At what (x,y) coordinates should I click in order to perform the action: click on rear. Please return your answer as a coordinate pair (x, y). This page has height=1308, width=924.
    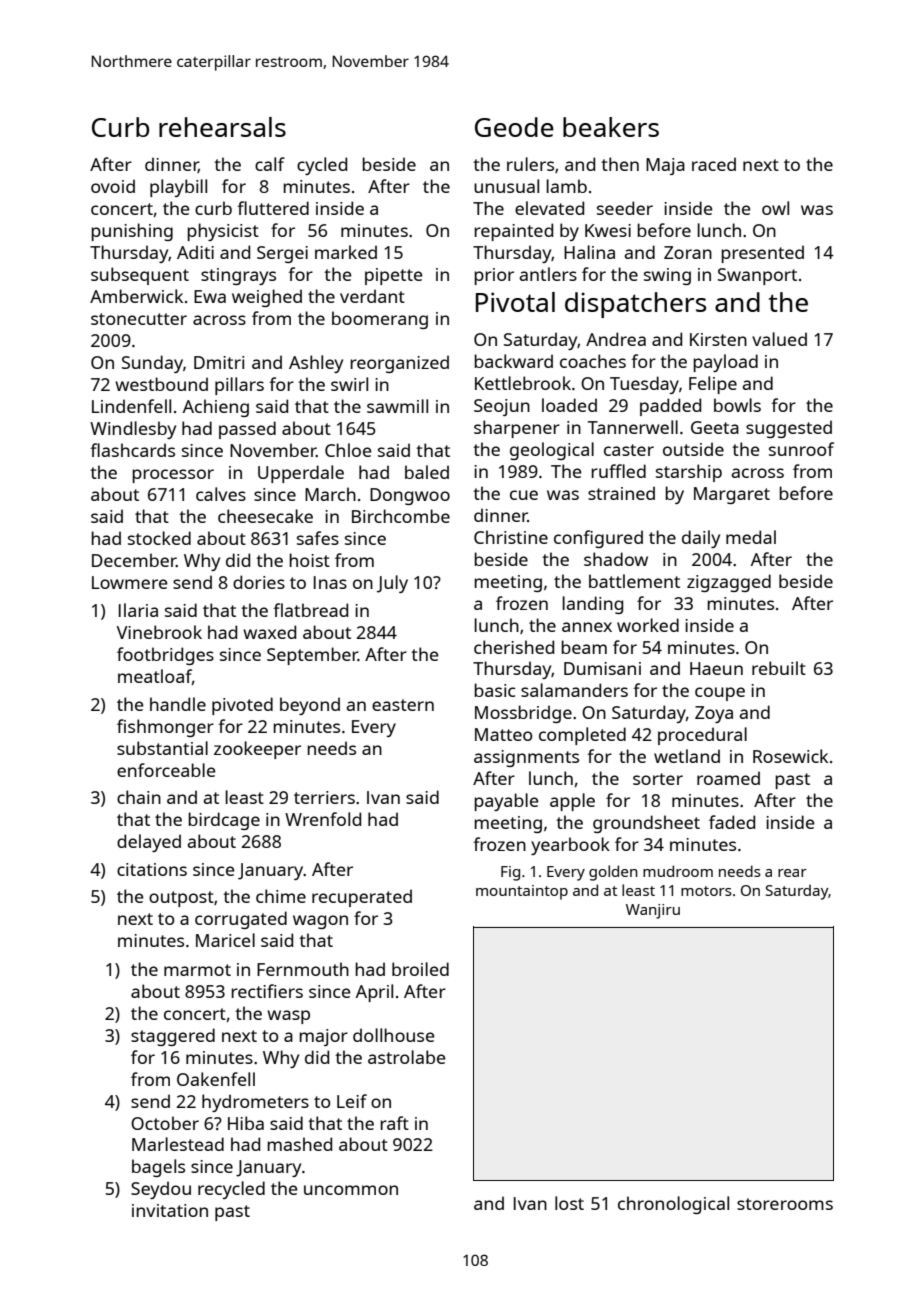
    Looking at the image, I should click on (792, 873).
